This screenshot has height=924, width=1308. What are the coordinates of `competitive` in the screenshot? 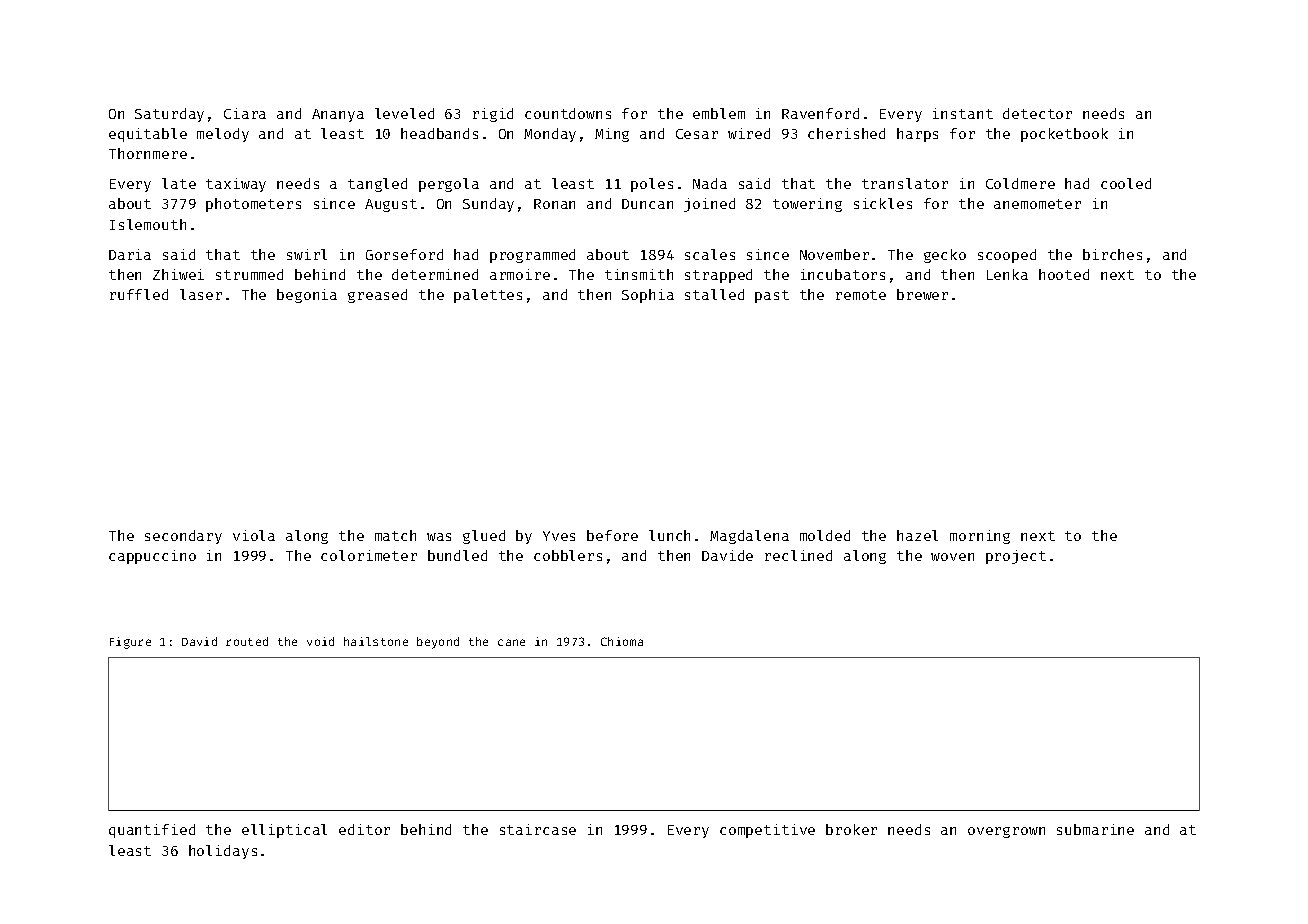 It's located at (767, 831).
